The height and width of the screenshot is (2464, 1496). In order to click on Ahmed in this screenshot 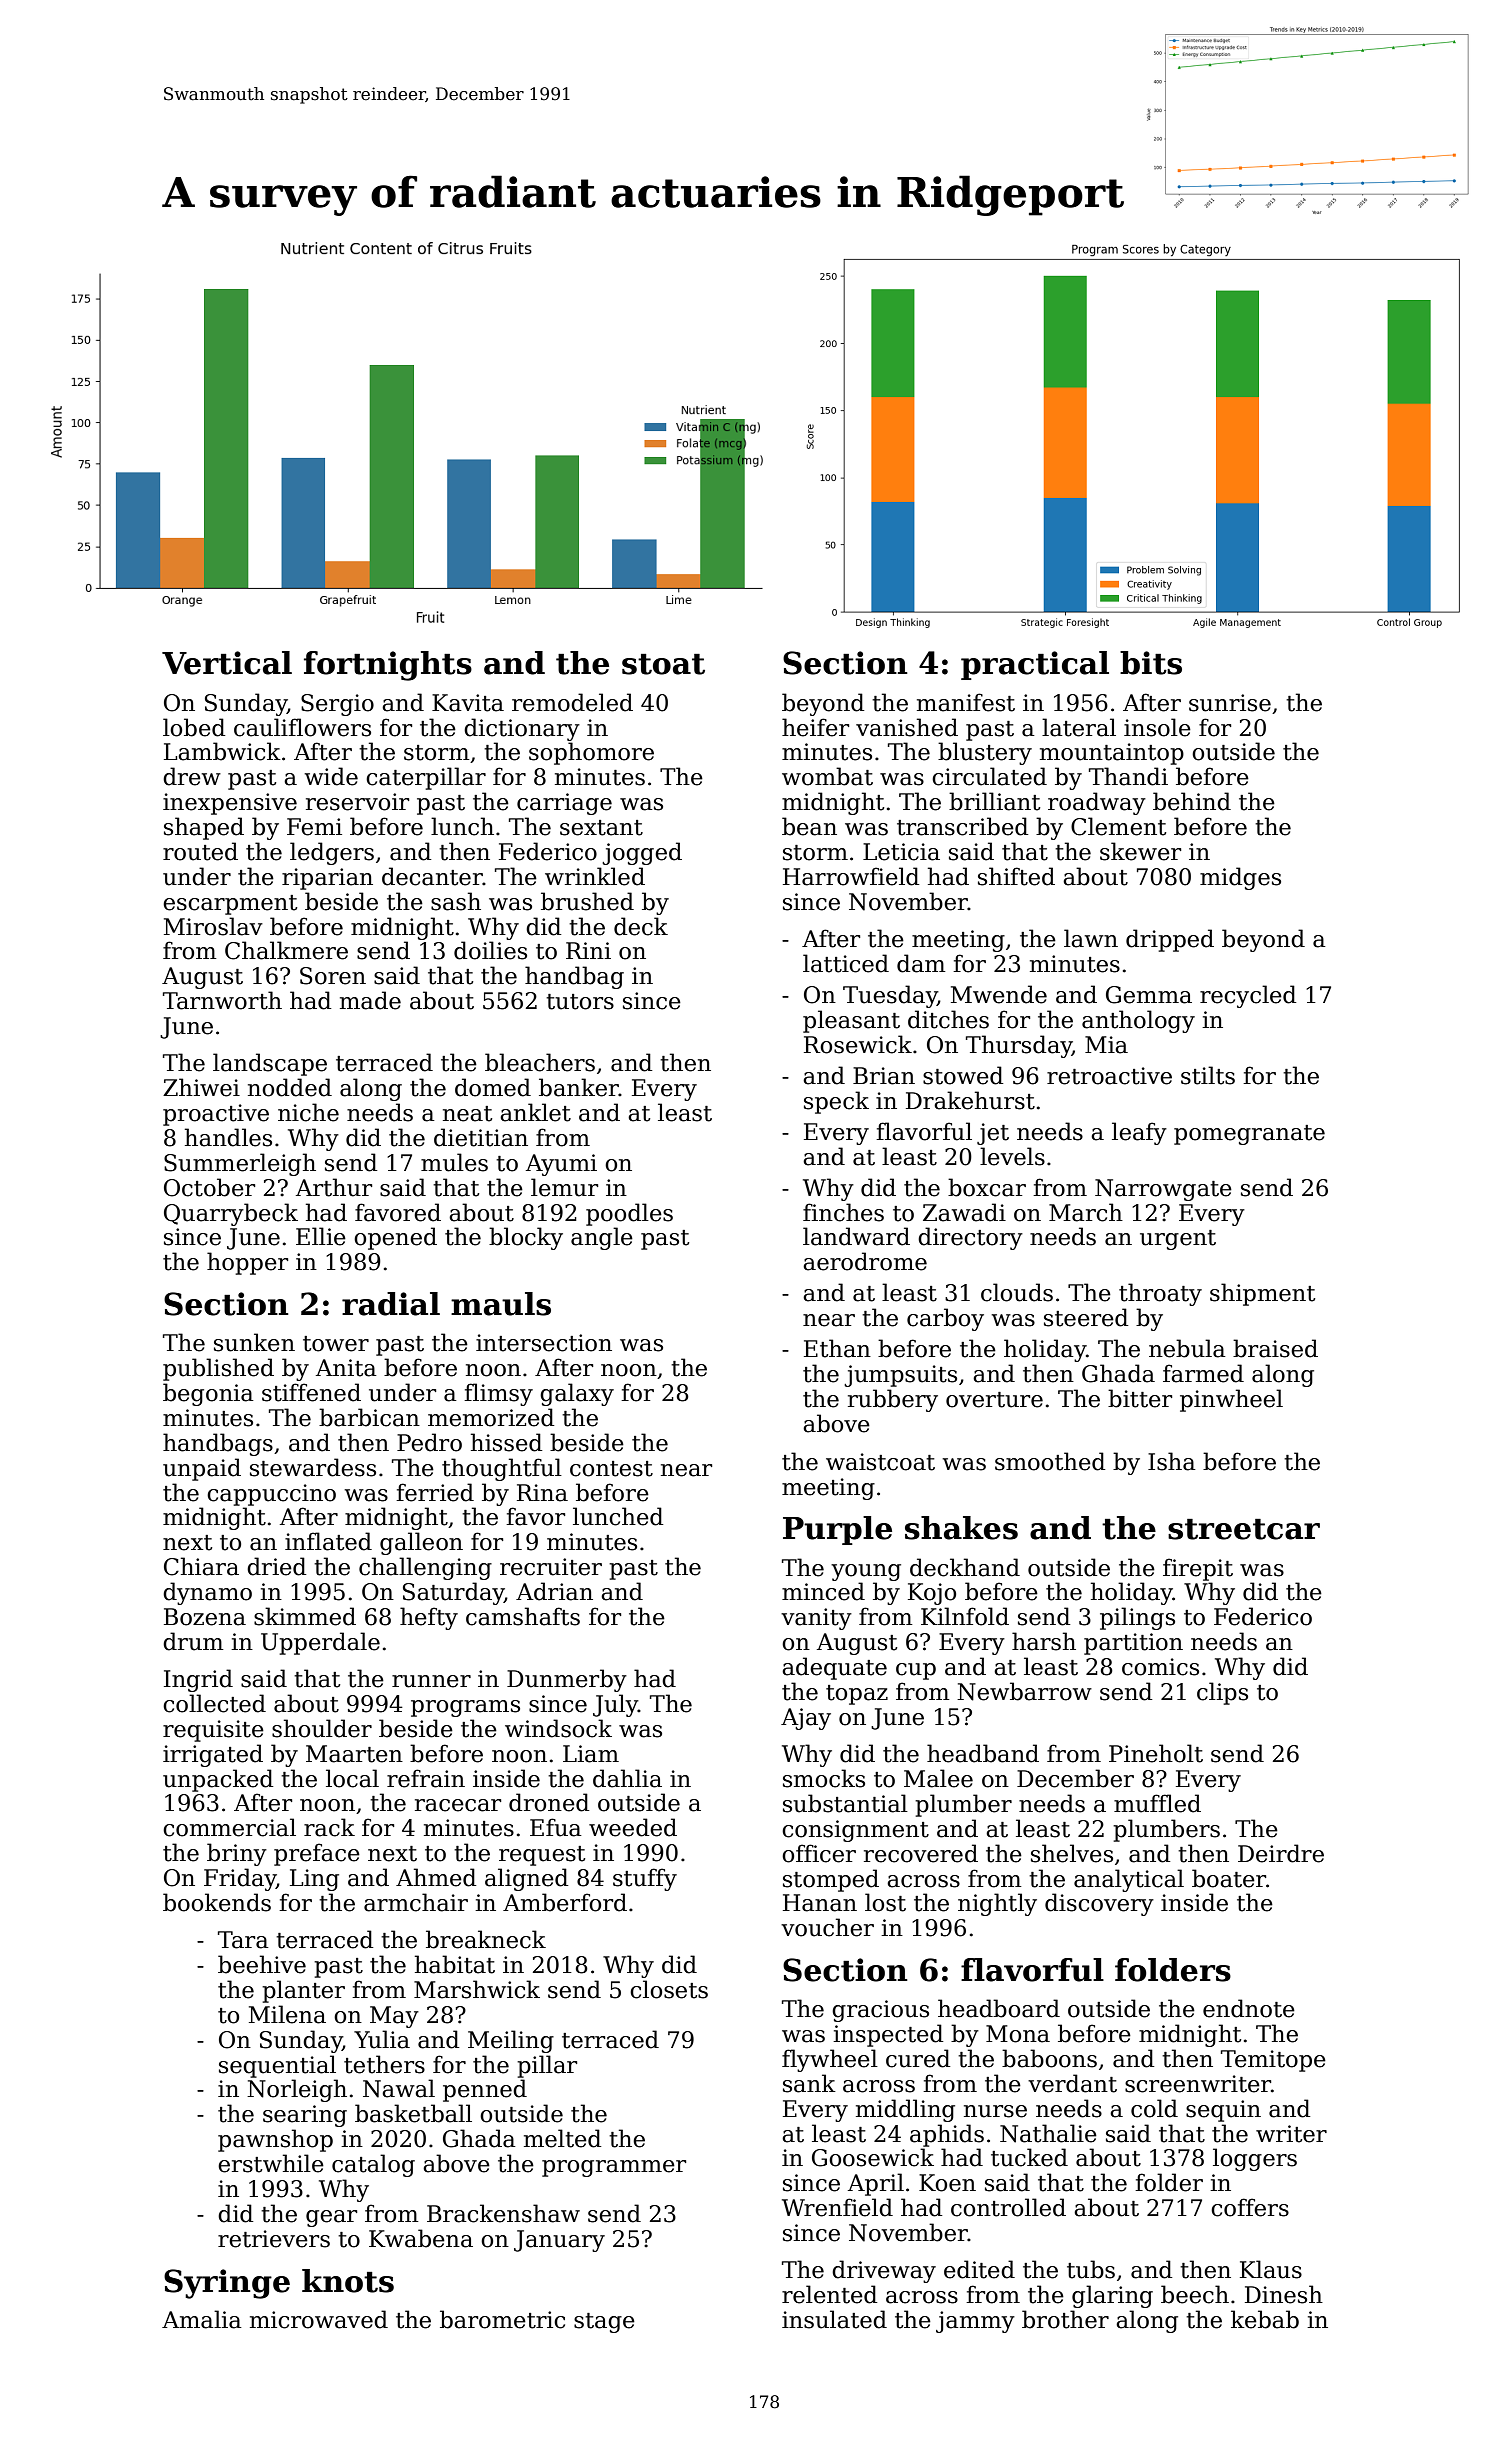, I will do `click(436, 1877)`.
